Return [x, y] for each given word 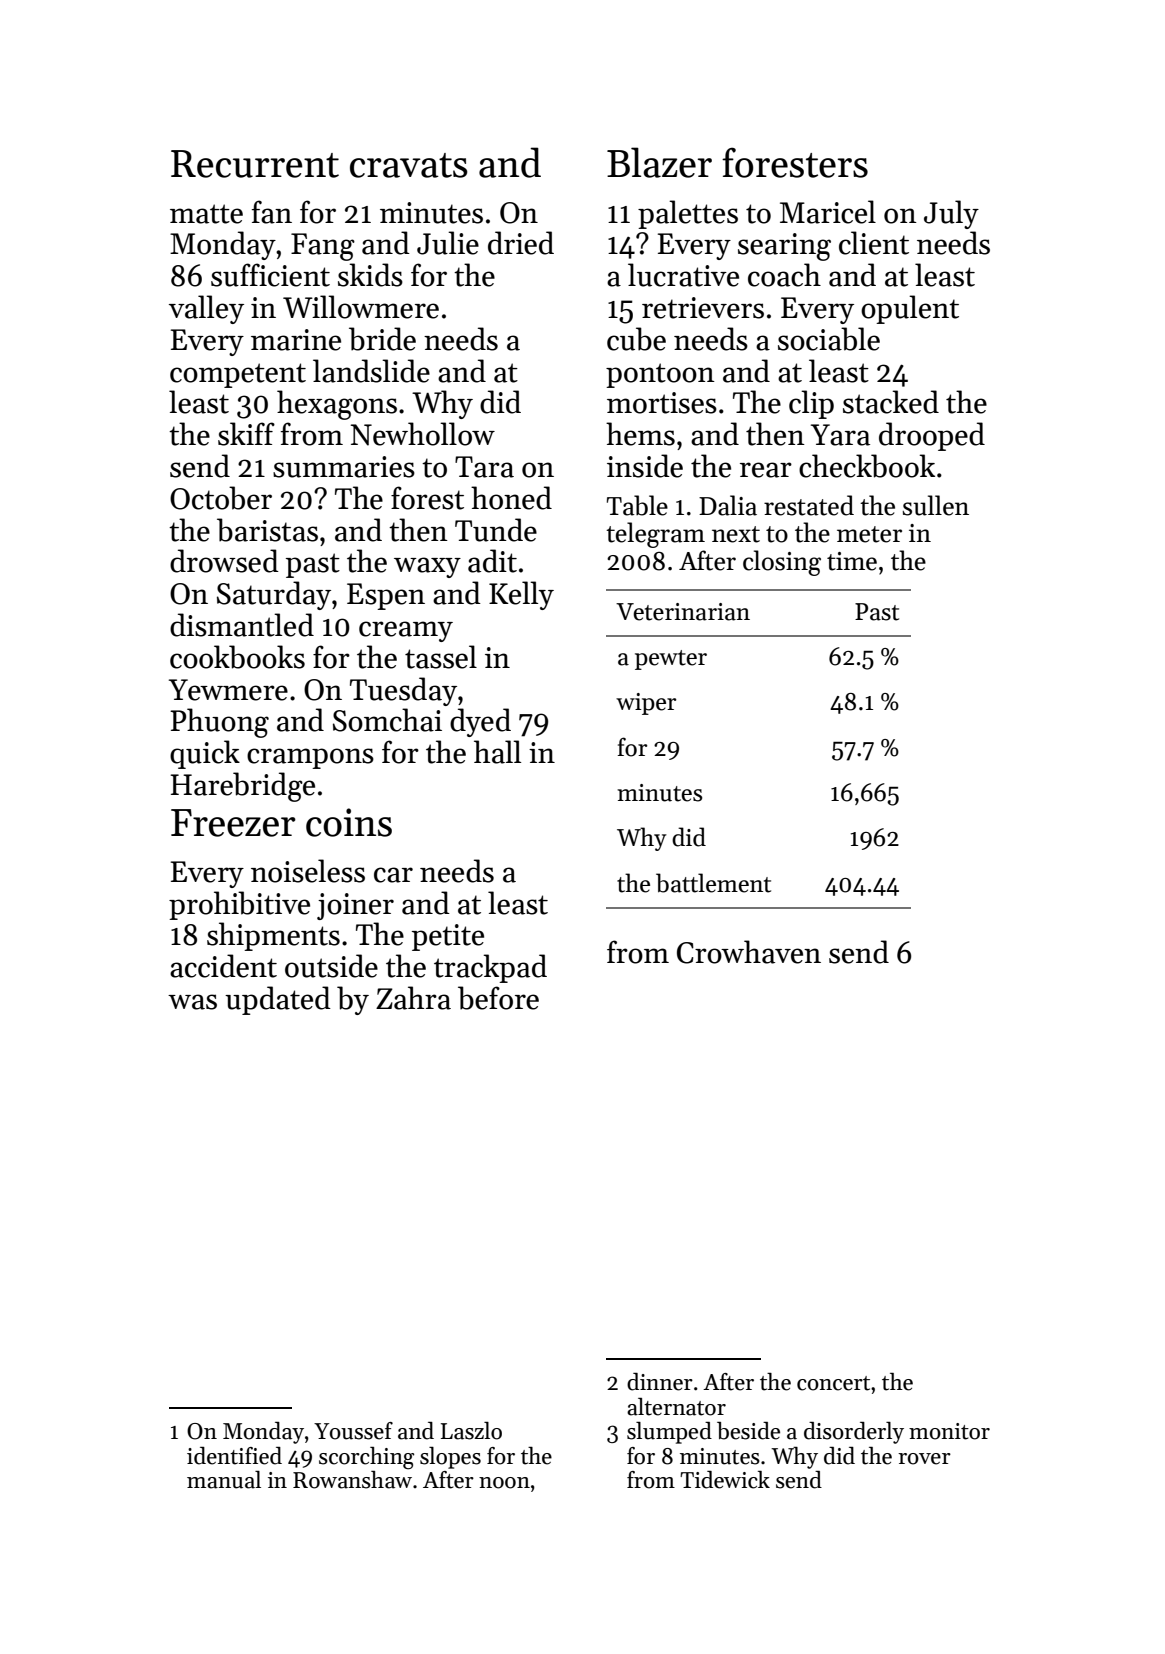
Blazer [659, 162]
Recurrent [255, 164]
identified [234, 1456]
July [951, 214]
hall [497, 752]
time [852, 561]
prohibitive [239, 905]
